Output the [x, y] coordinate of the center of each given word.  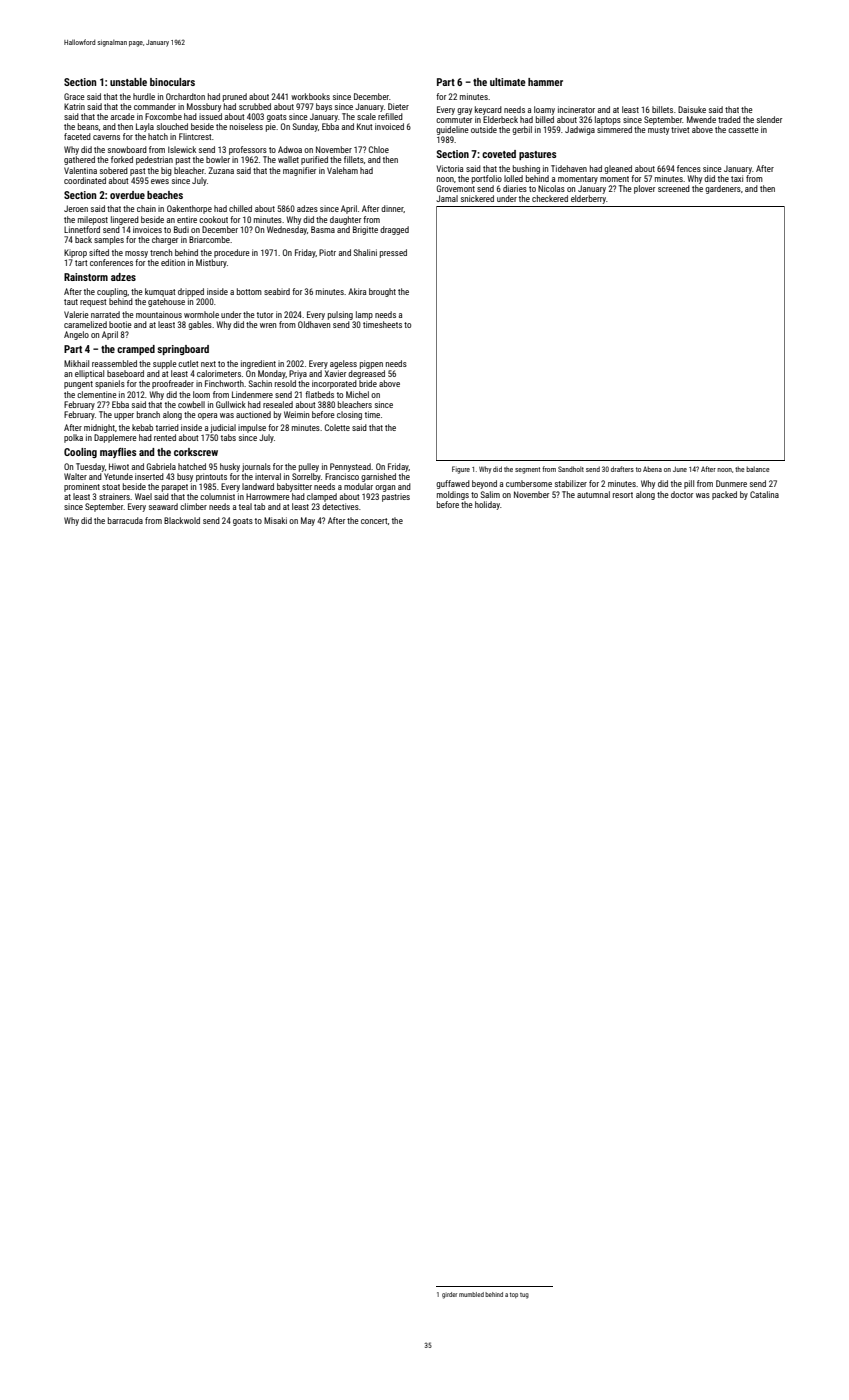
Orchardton [185, 96]
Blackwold [182, 520]
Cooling [80, 453]
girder [449, 1295]
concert [374, 521]
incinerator [576, 109]
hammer [545, 82]
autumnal [593, 494]
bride [368, 383]
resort [623, 495]
